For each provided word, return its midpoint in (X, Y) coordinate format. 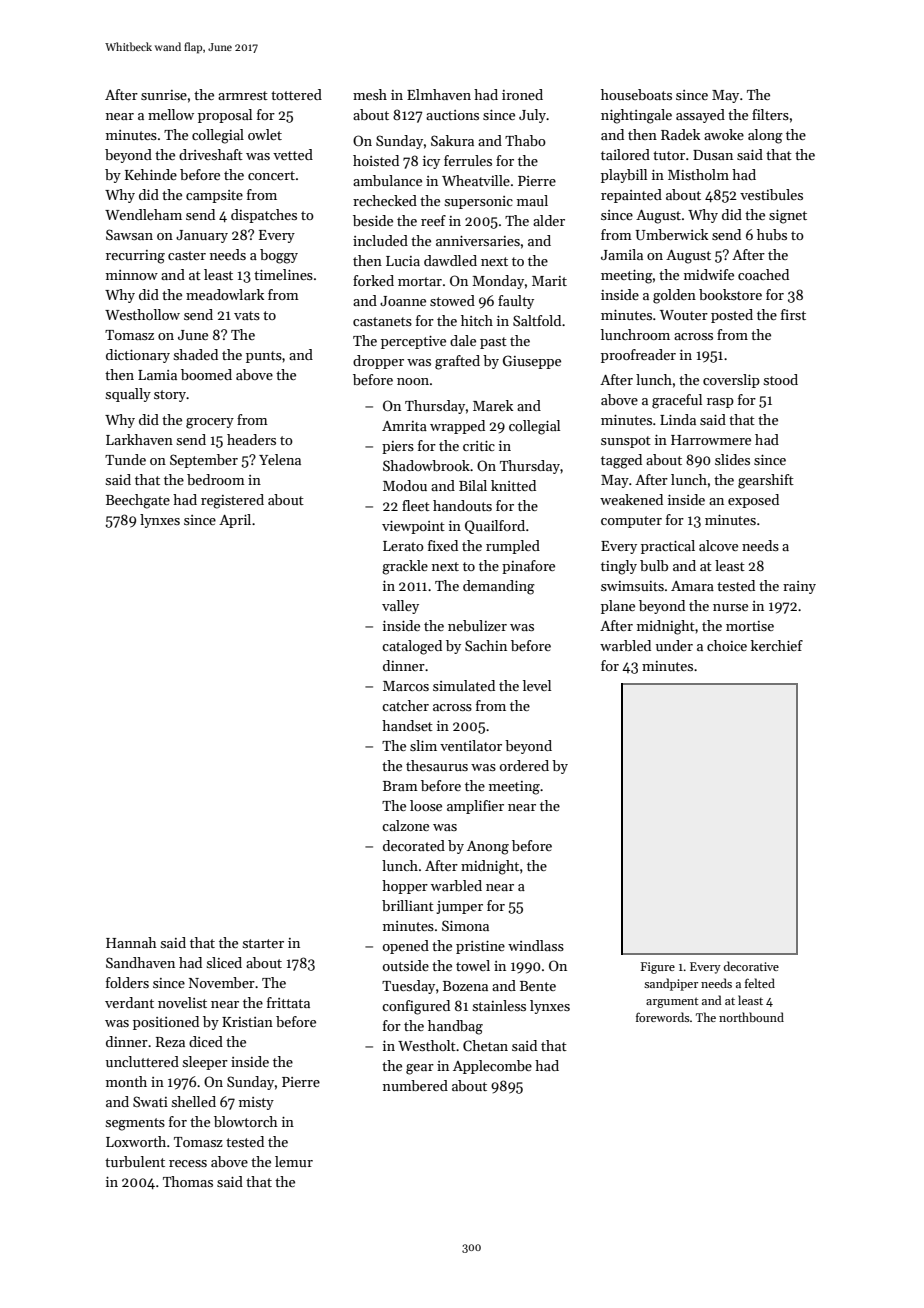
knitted (513, 485)
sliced (224, 962)
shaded (196, 354)
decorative (751, 966)
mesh (370, 94)
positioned (166, 1023)
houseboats (636, 94)
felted (760, 983)
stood (781, 379)
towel (473, 965)
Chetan (485, 1045)
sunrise (164, 95)
